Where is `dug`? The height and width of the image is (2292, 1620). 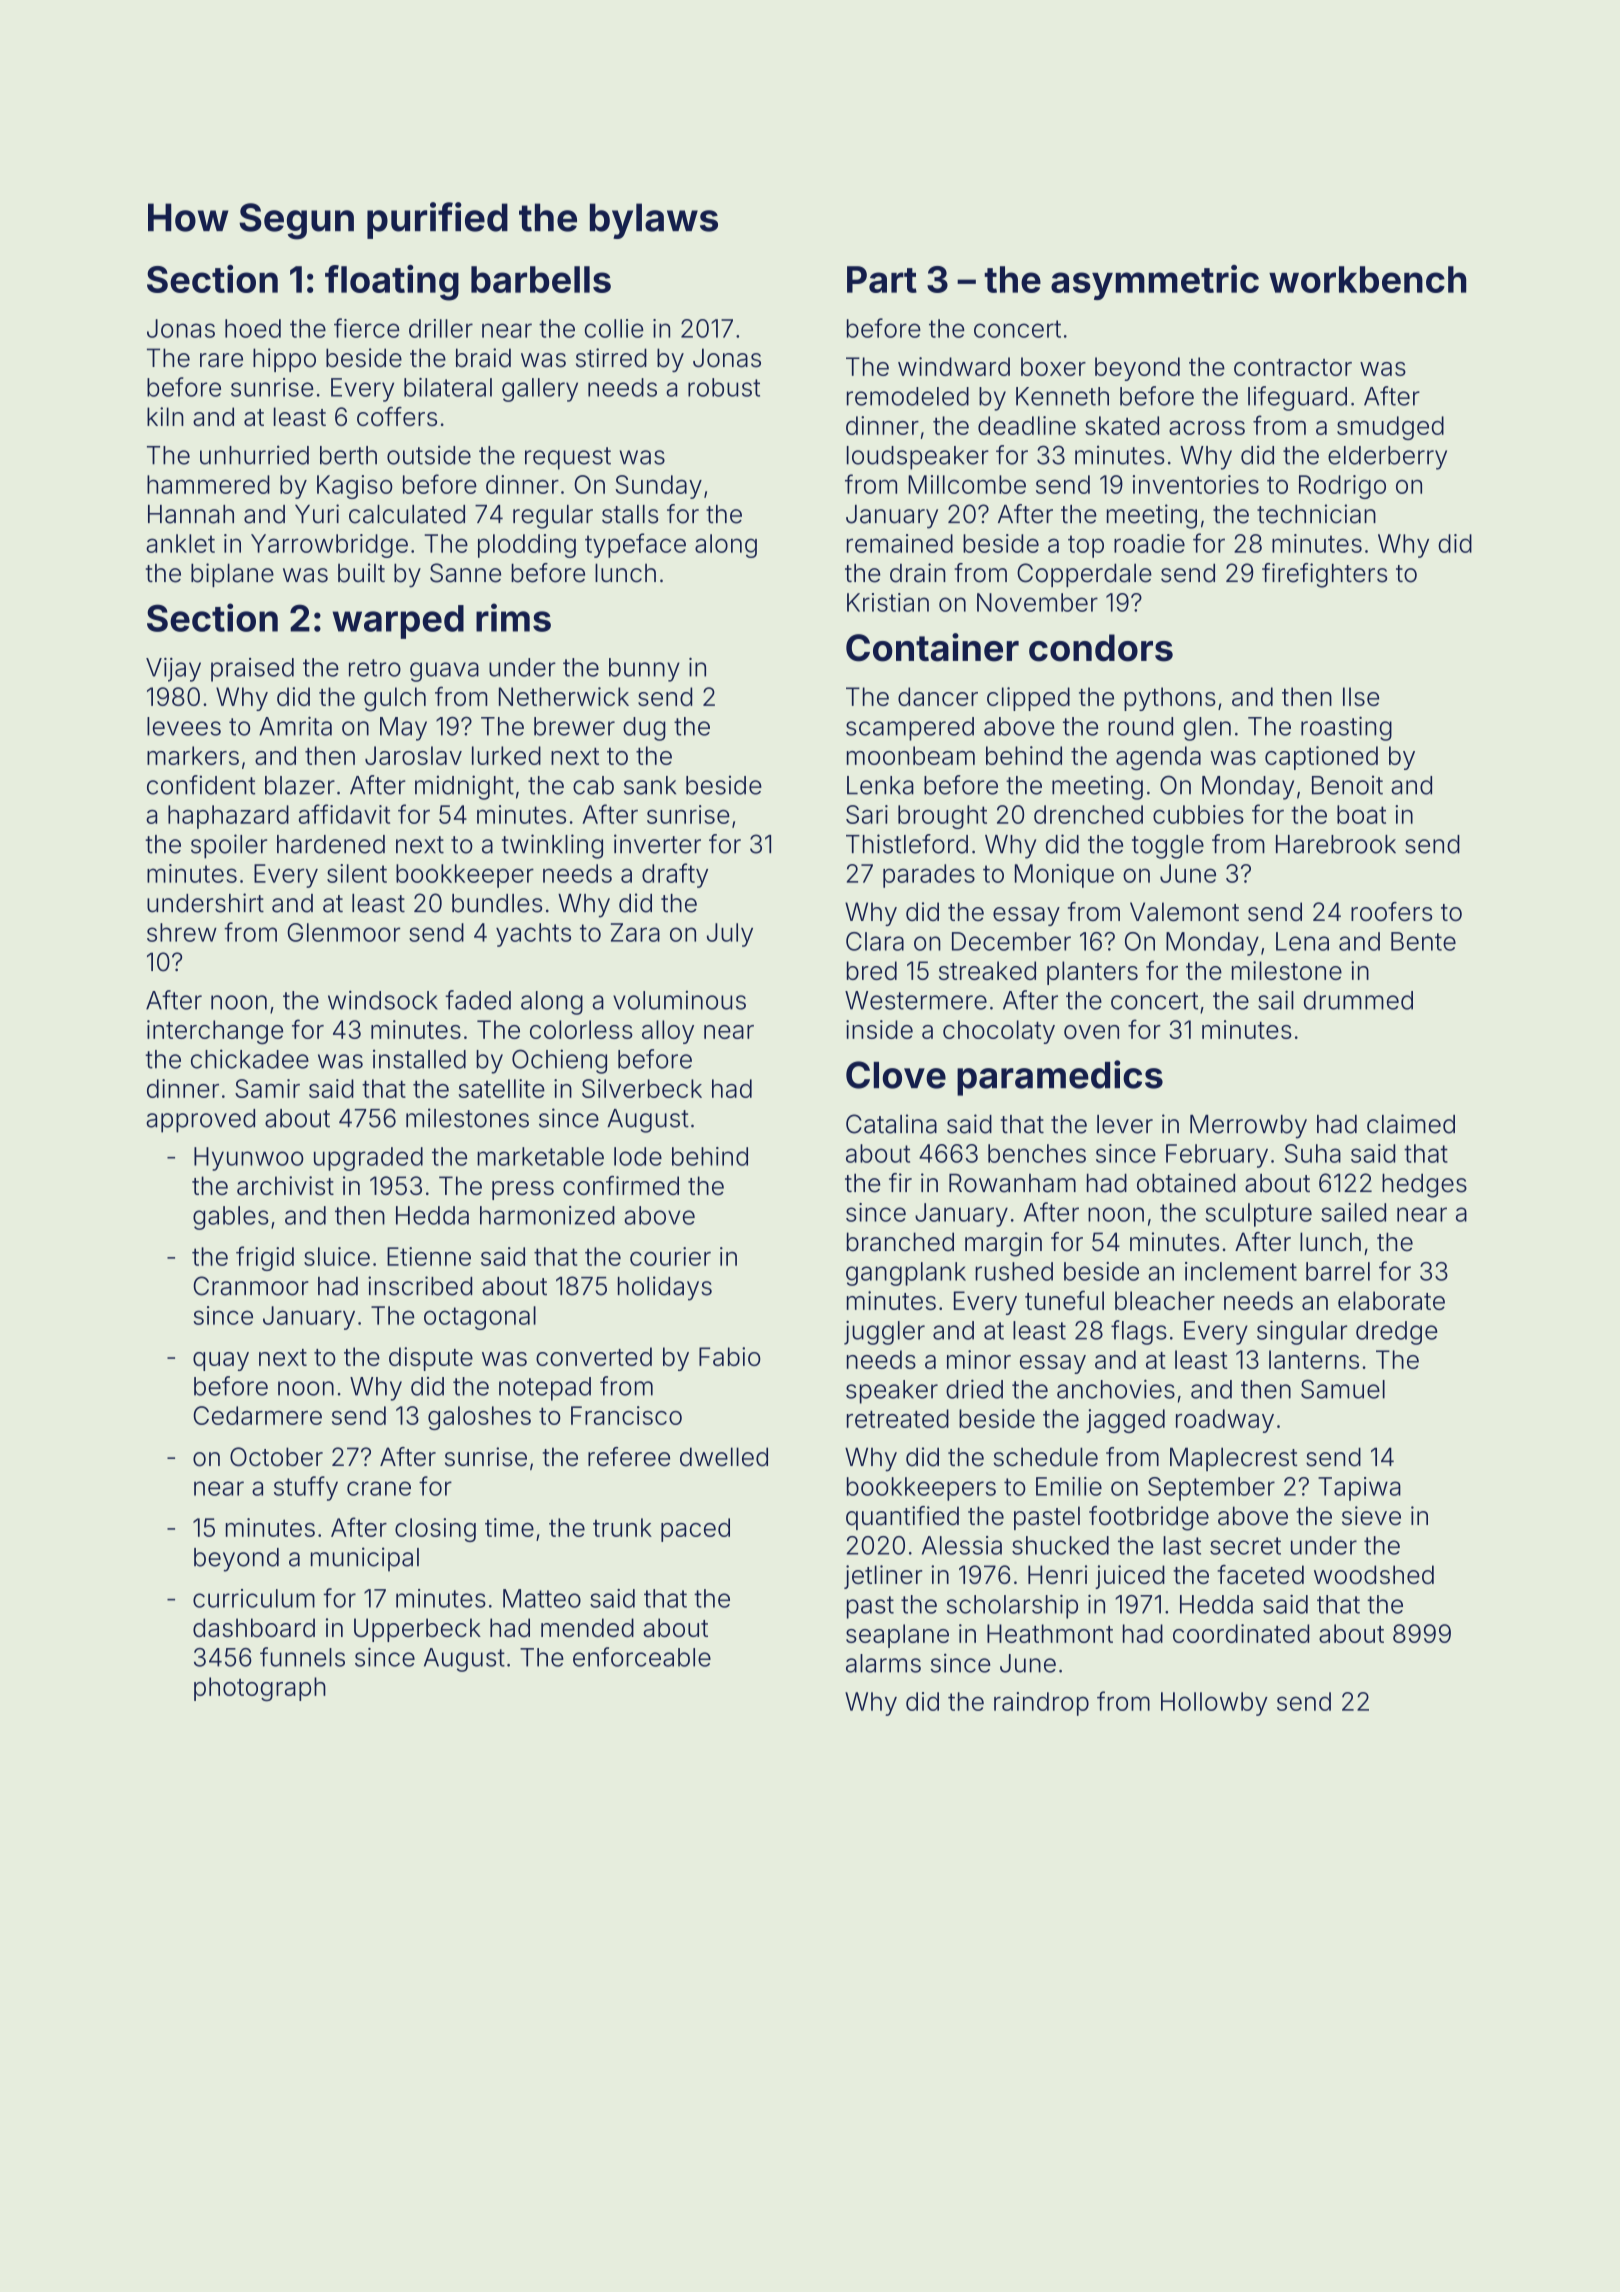 dug is located at coordinates (644, 729).
